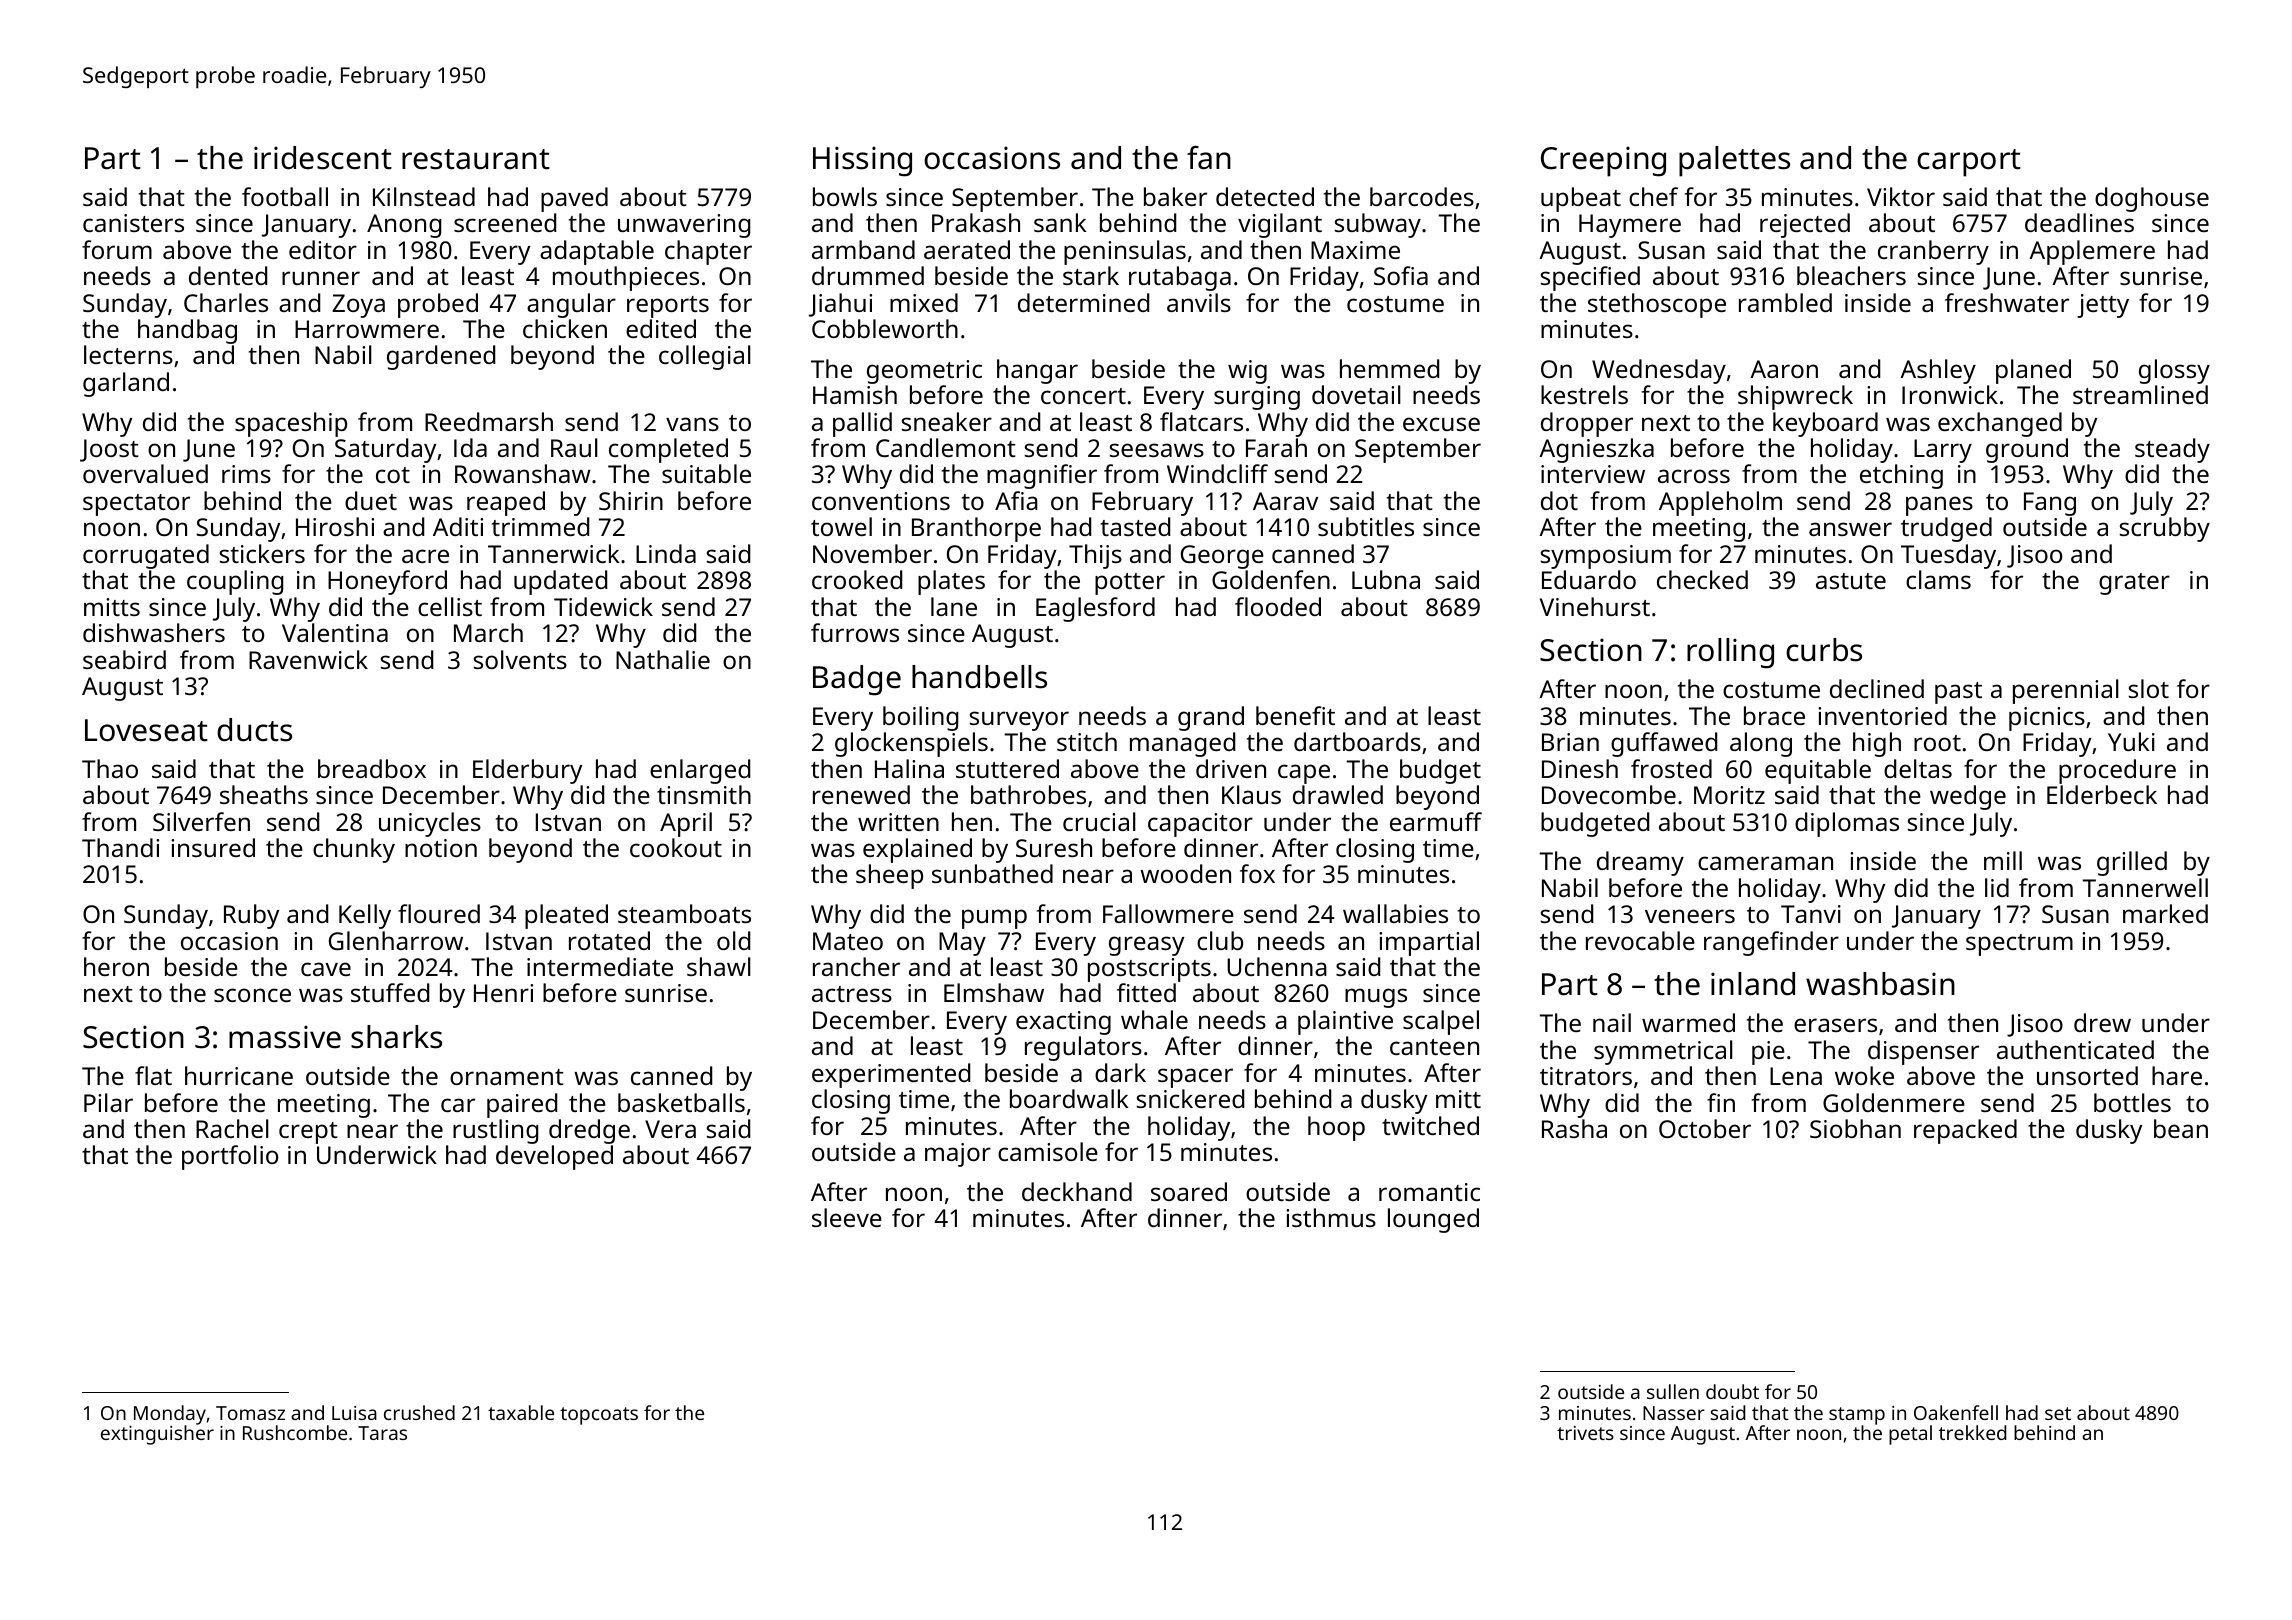 This page has height=1620, width=2292. Describe the element at coordinates (520, 659) in the page. I see `solvents` at that location.
